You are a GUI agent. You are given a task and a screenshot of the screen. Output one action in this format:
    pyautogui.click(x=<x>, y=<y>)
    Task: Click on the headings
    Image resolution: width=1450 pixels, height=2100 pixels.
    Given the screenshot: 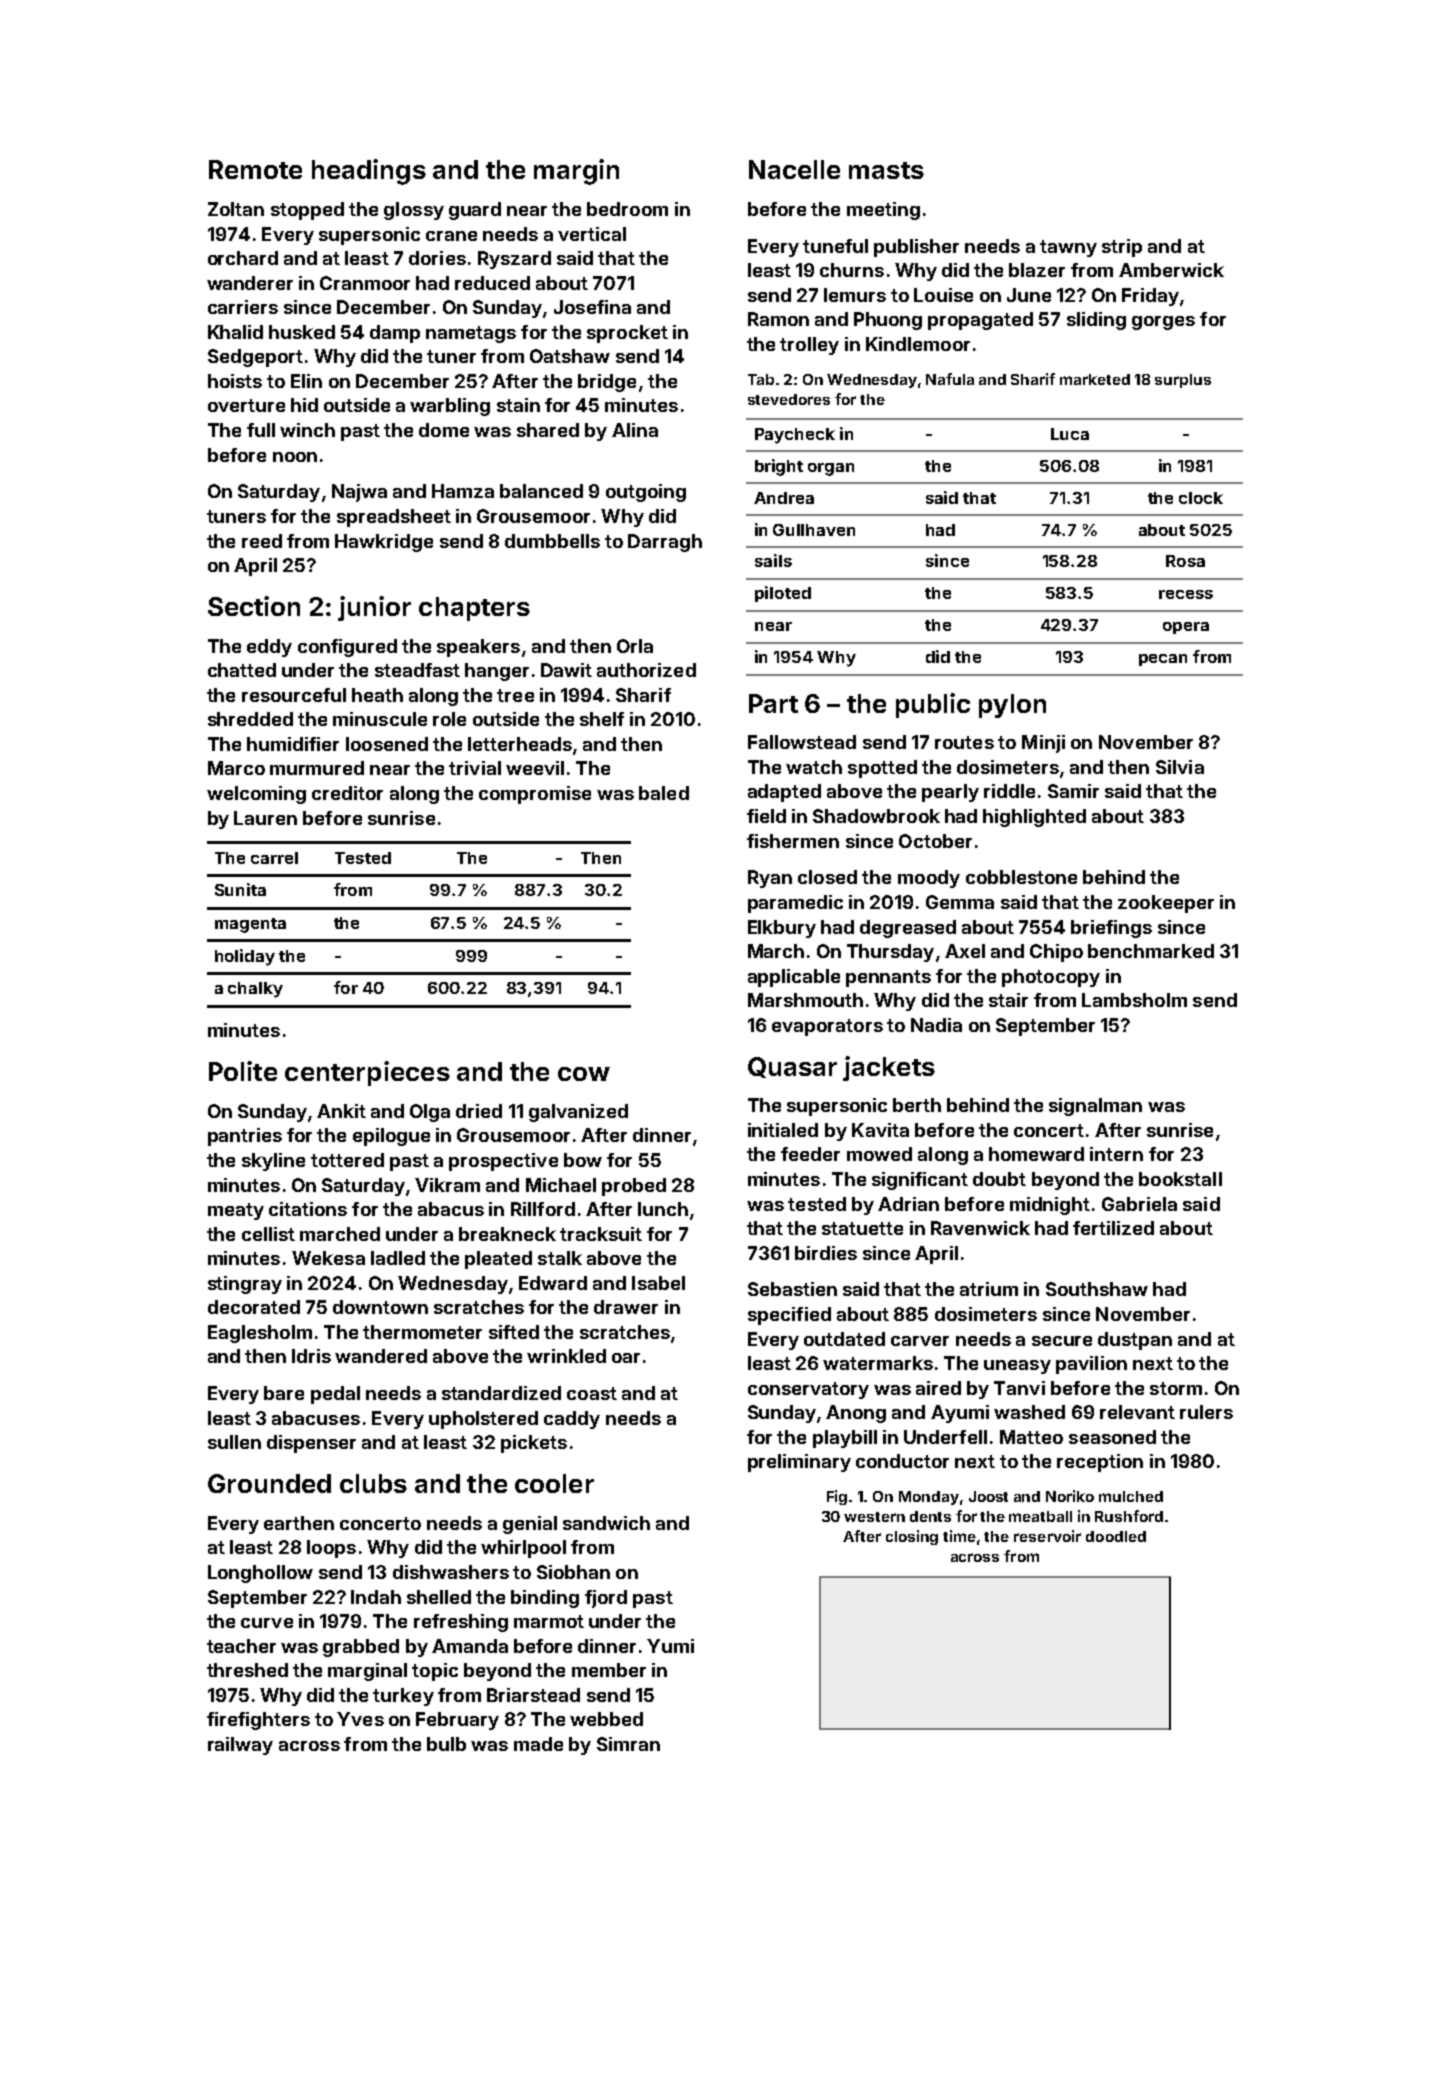 What is the action you would take?
    pyautogui.click(x=369, y=172)
